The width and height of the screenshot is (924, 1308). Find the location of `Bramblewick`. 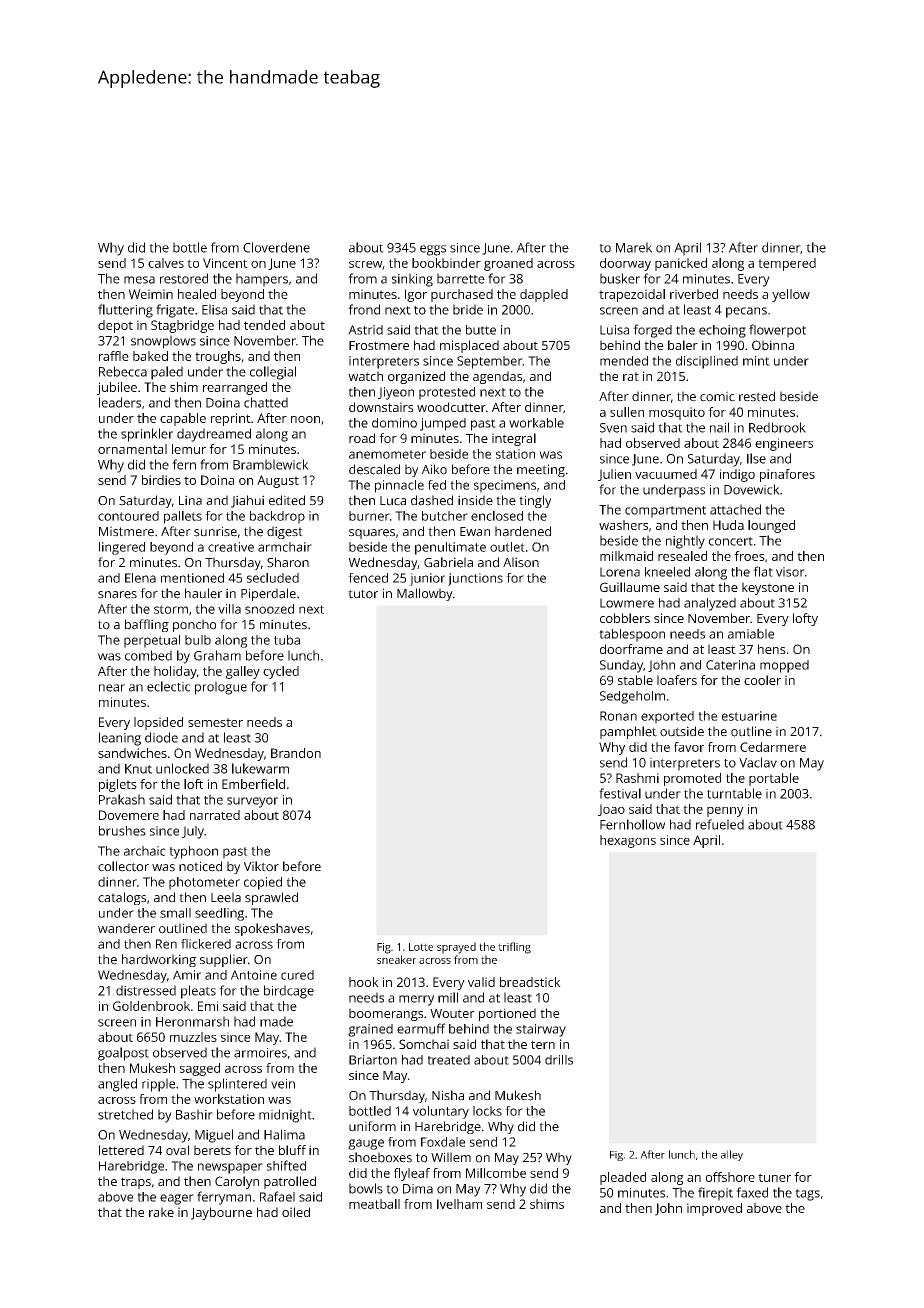

Bramblewick is located at coordinates (271, 464).
